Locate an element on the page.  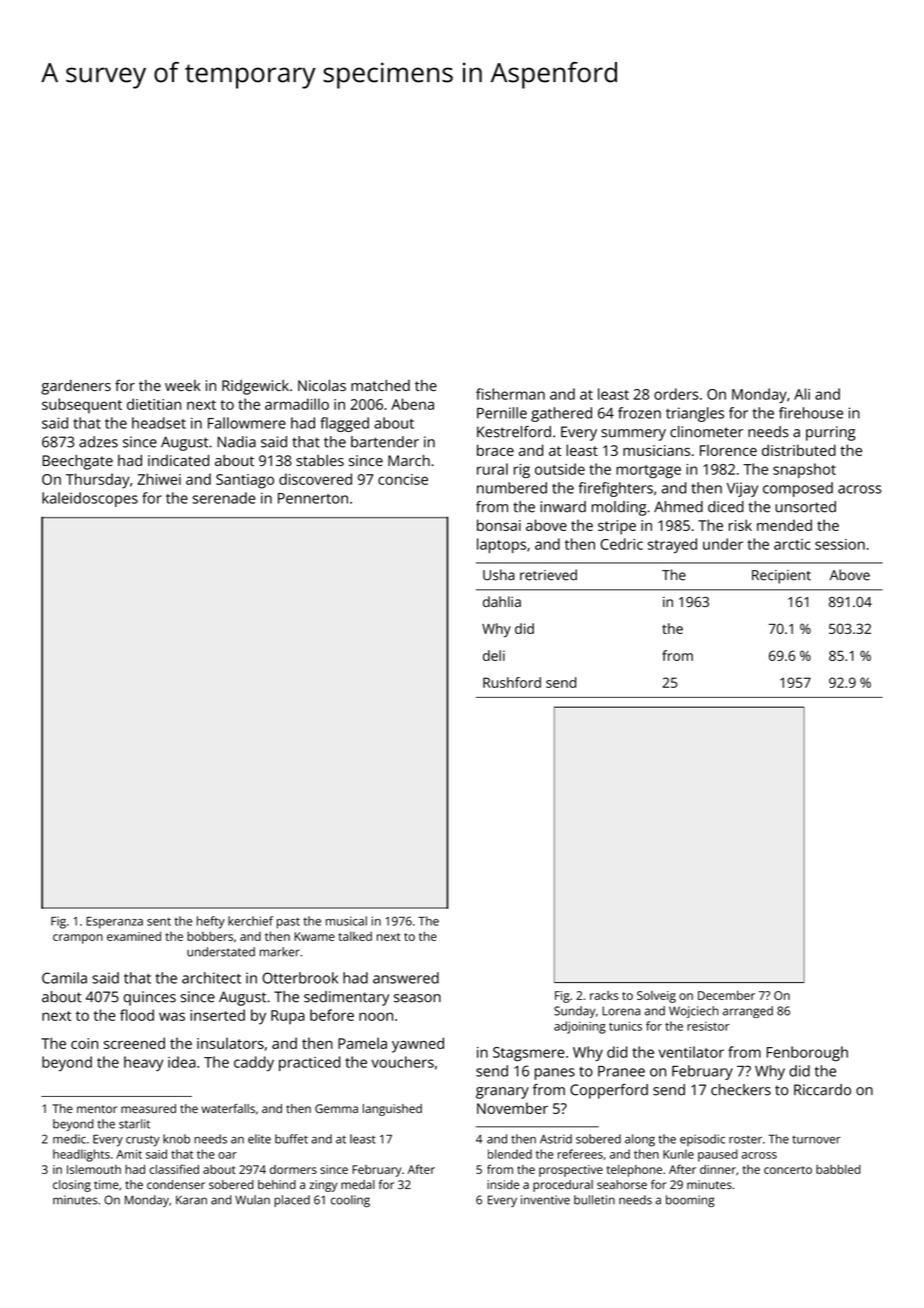
kaleidoscopes is located at coordinates (90, 499).
